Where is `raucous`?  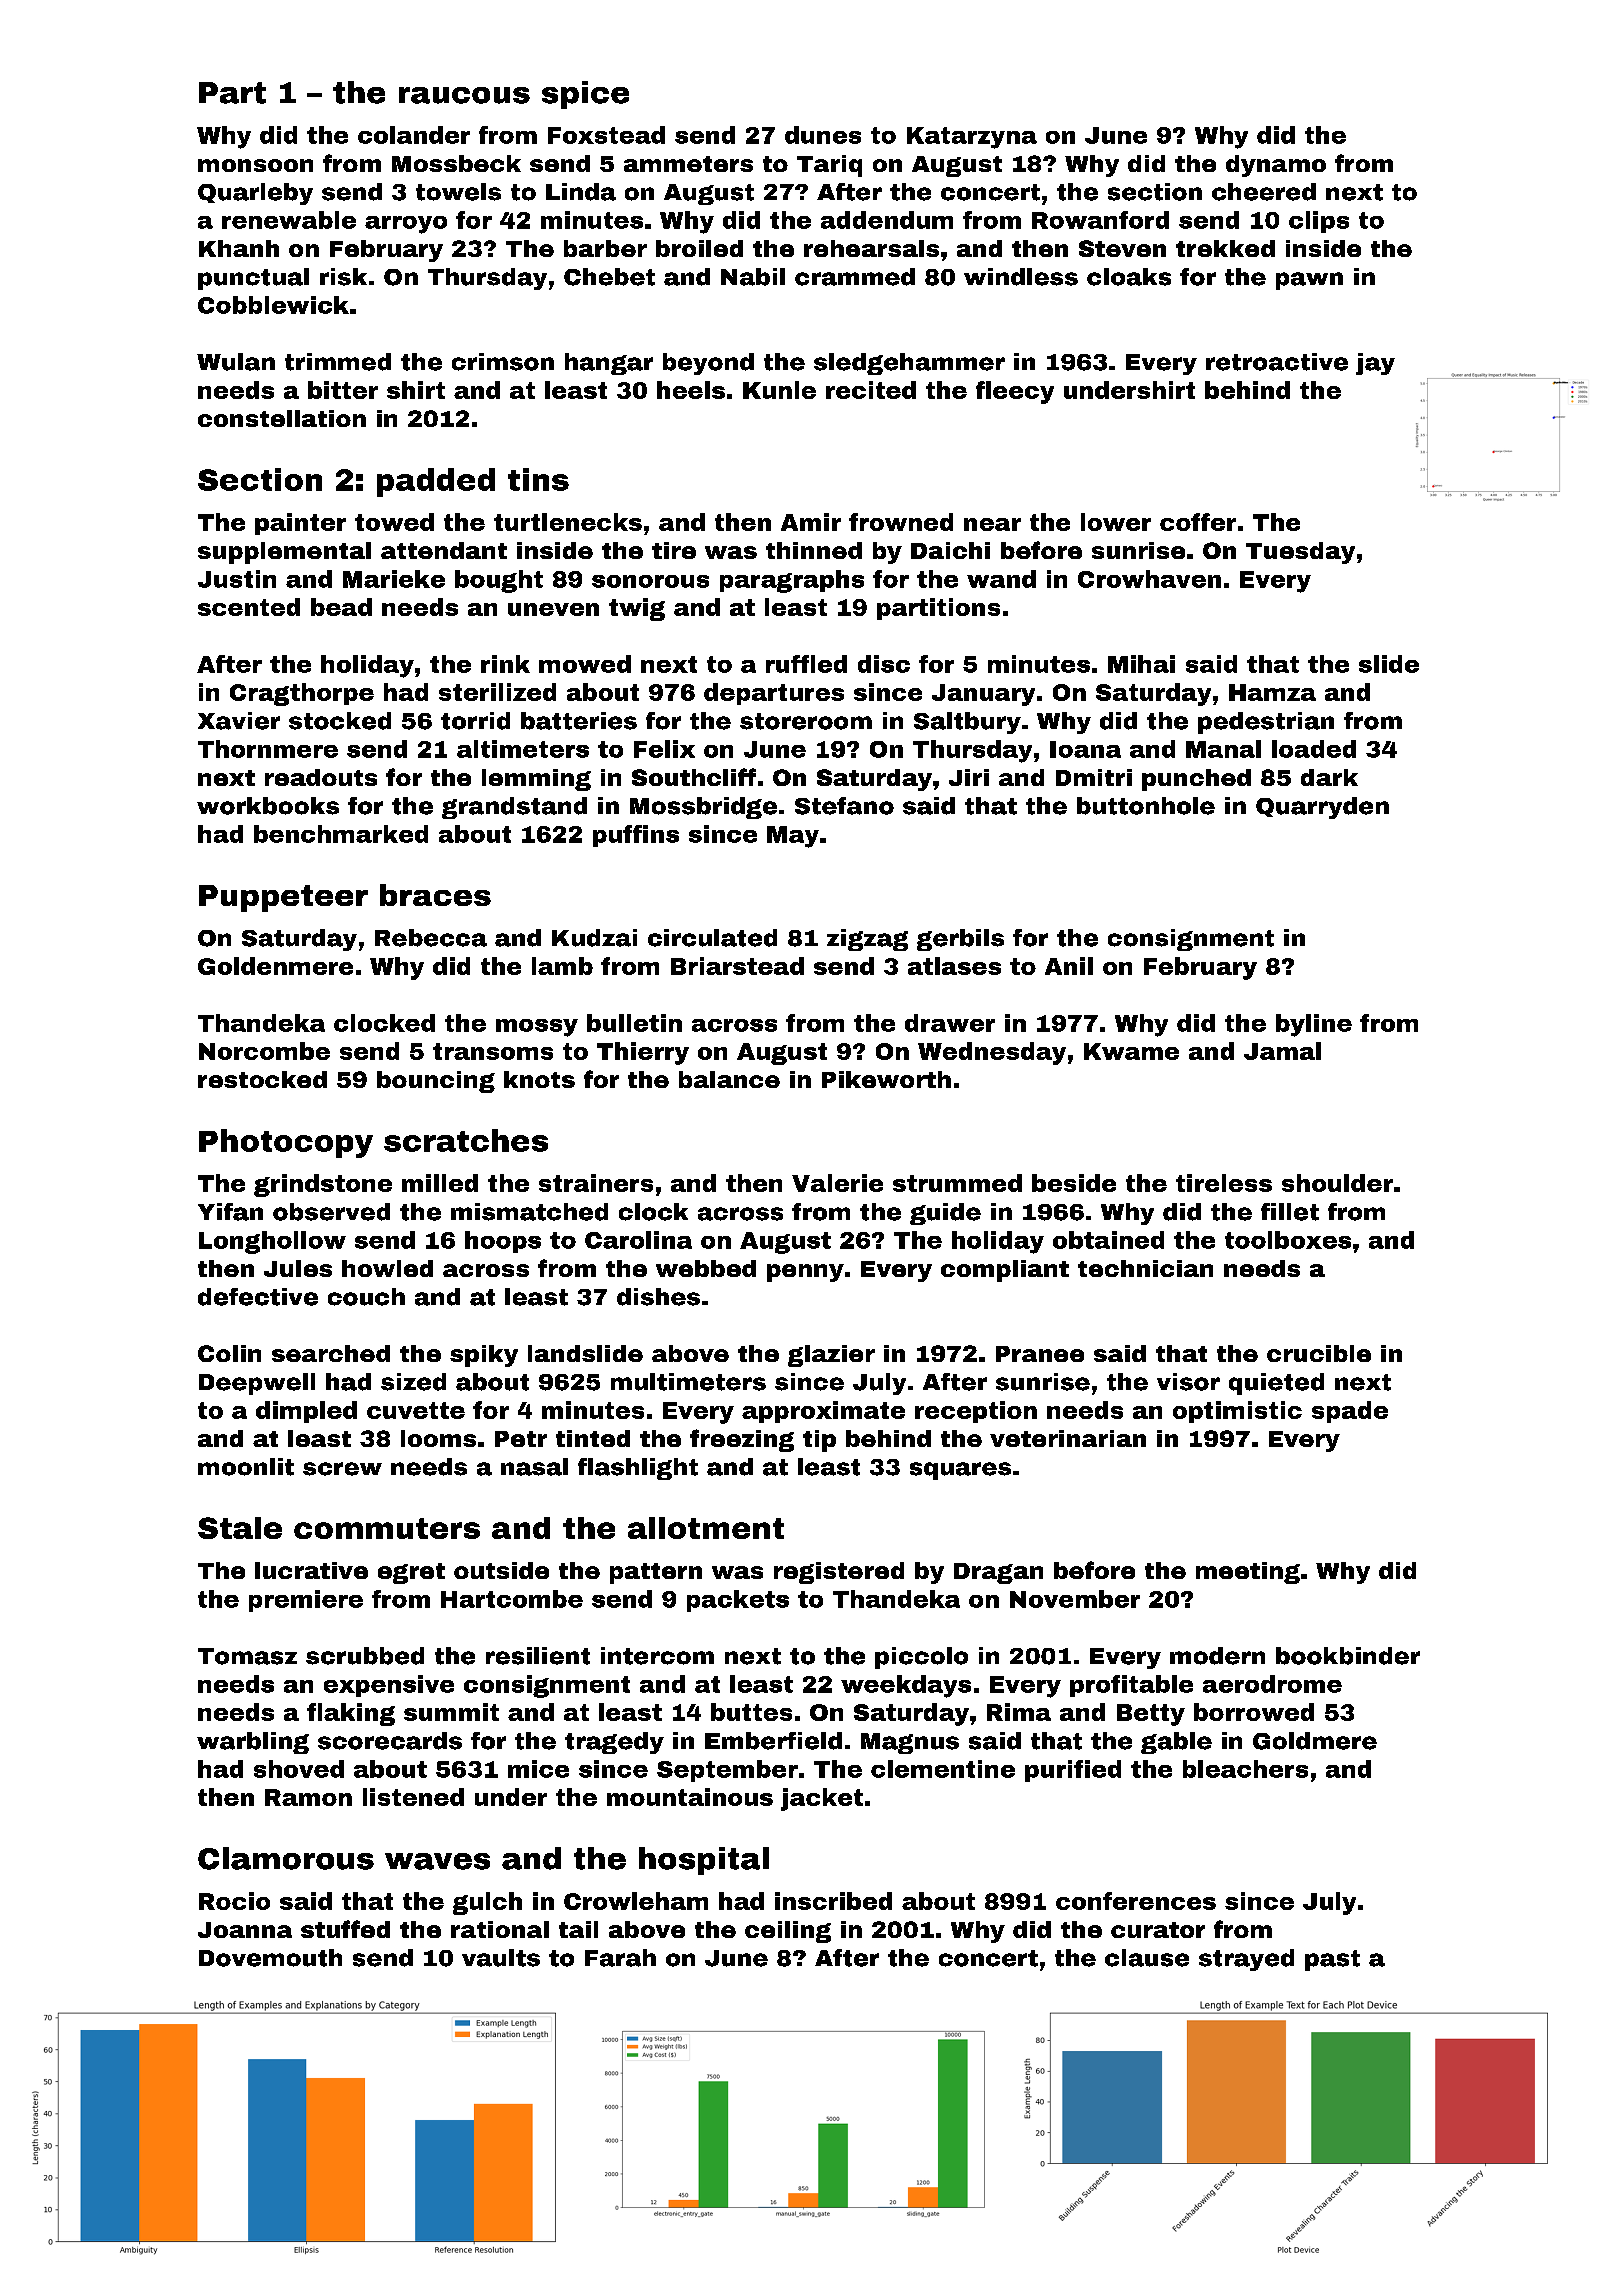 raucous is located at coordinates (464, 95).
